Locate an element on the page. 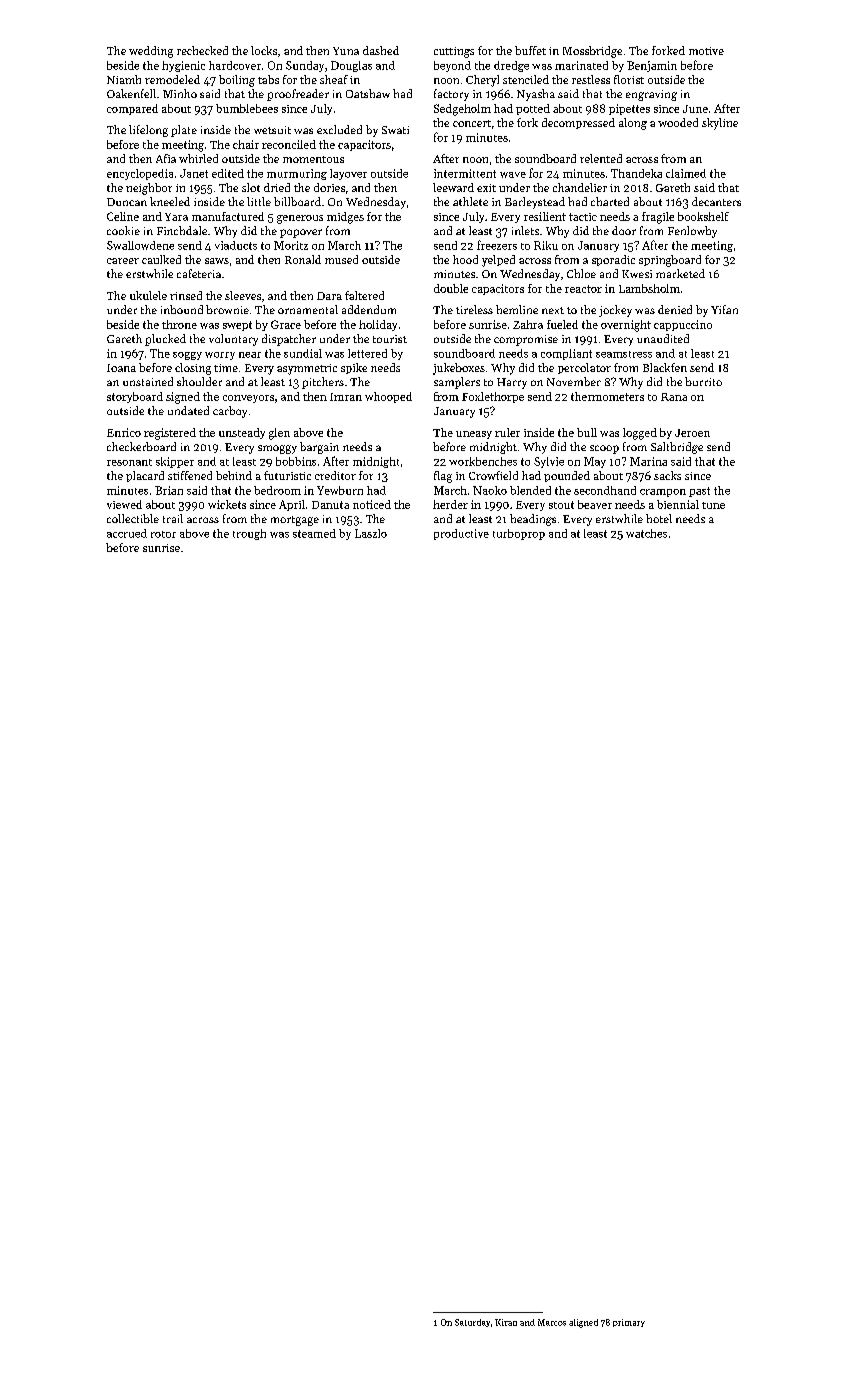 This page has width=849, height=1400. pipettes is located at coordinates (629, 109).
